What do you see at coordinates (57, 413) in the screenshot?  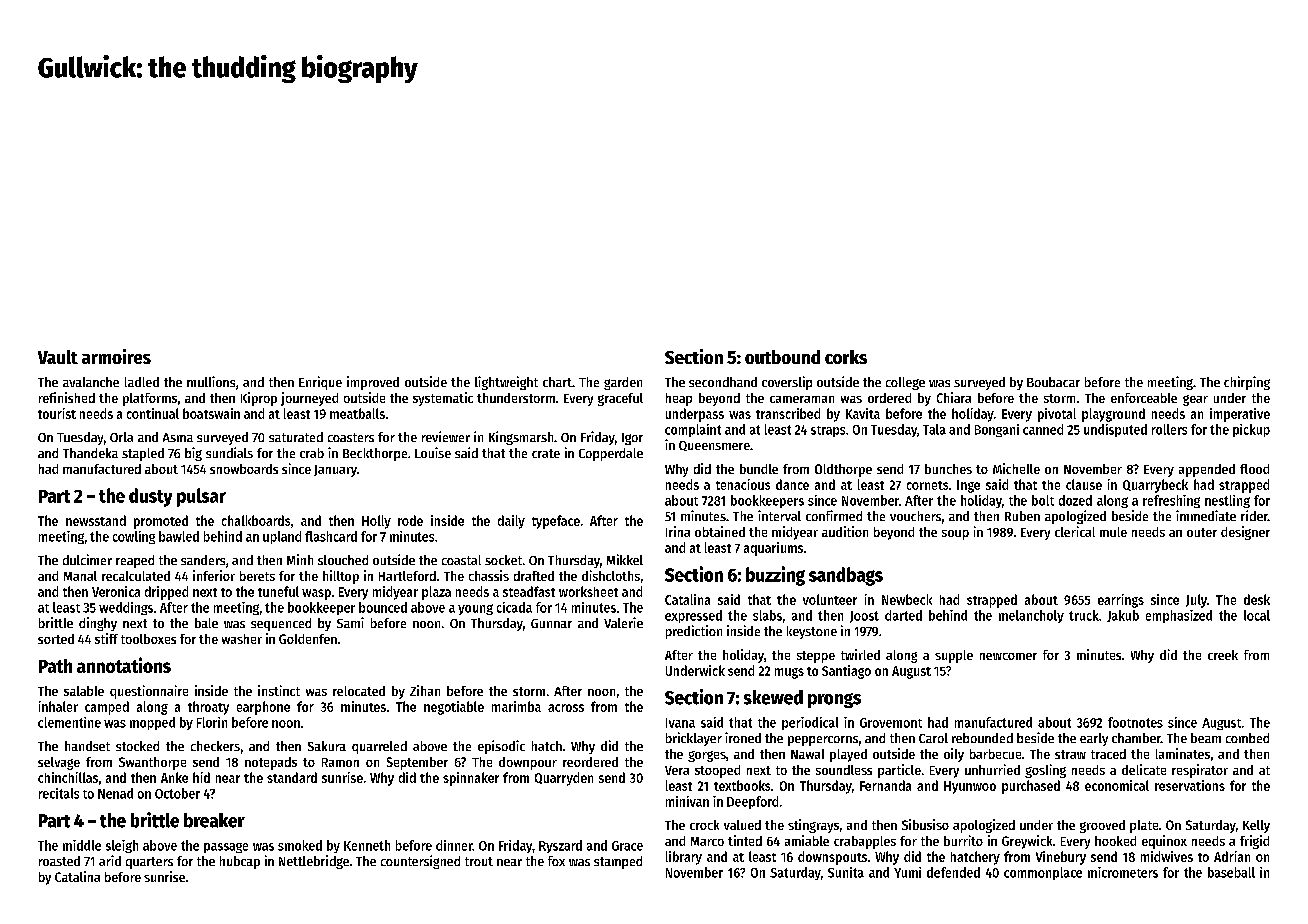 I see `tourist` at bounding box center [57, 413].
